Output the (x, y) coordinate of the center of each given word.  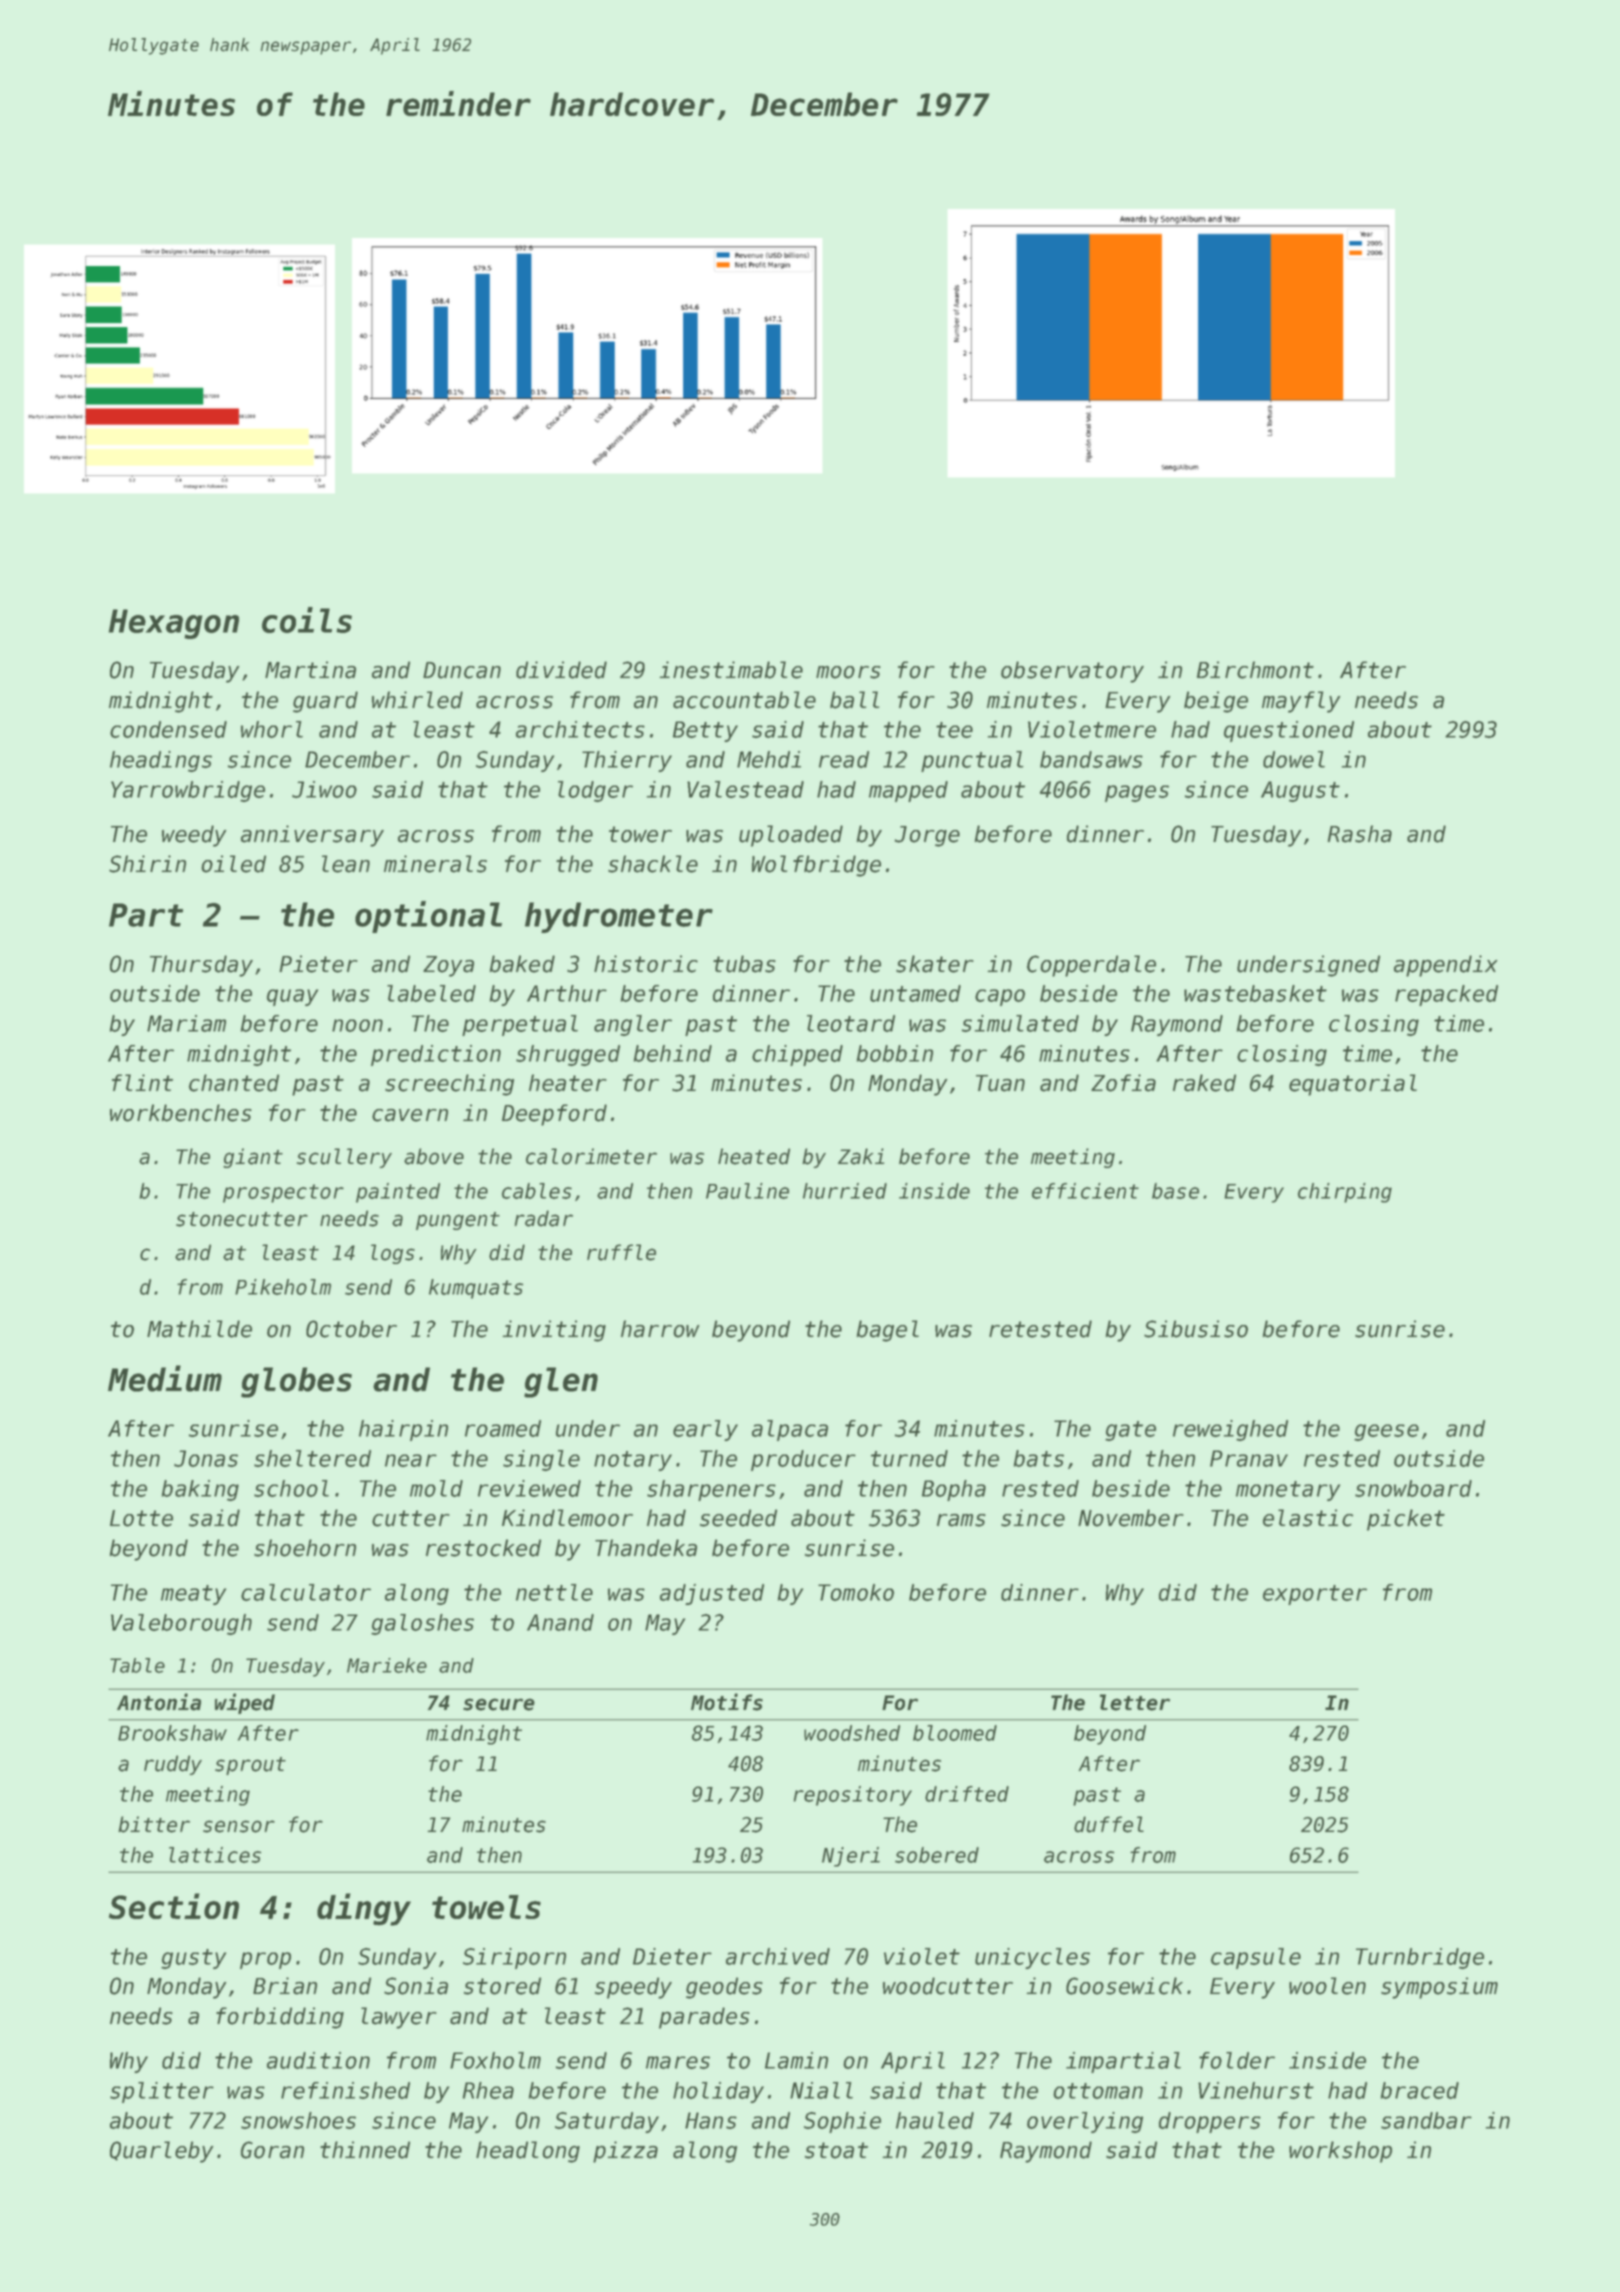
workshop (1340, 2152)
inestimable (731, 670)
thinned (365, 2150)
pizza (625, 2152)
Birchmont (1255, 670)
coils (307, 620)
